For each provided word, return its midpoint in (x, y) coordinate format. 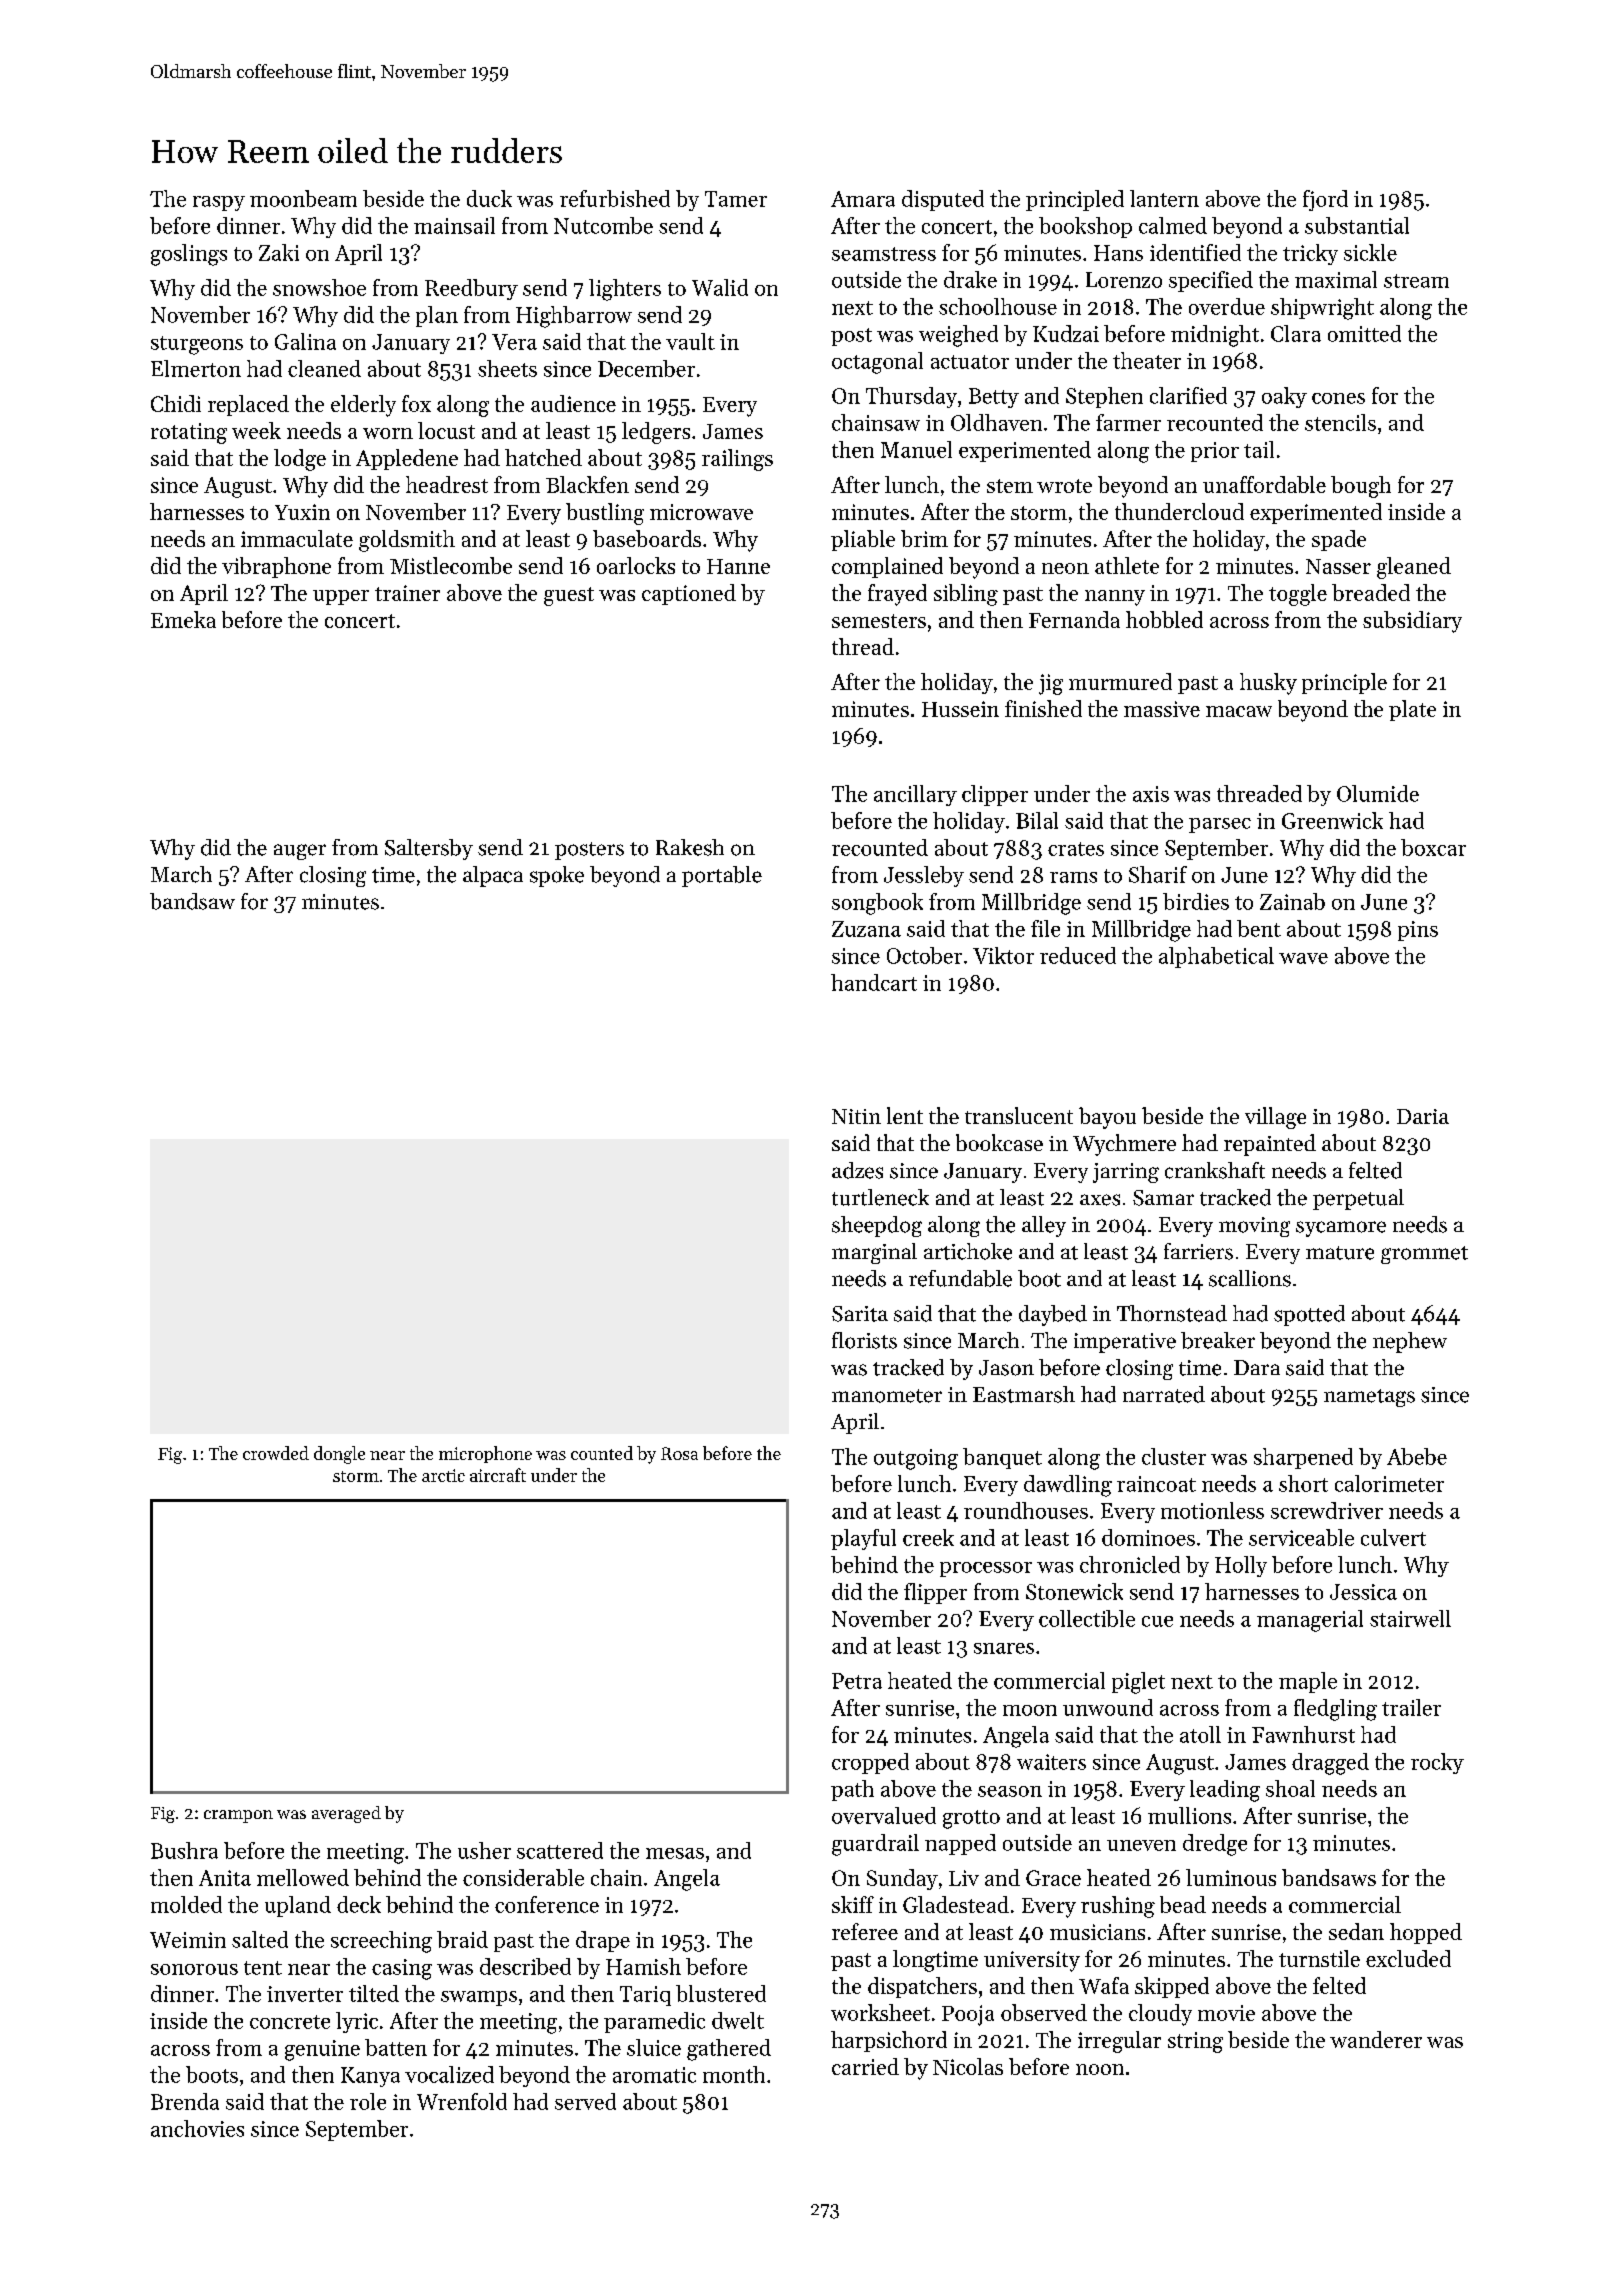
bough (1361, 487)
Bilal (1037, 820)
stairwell (1410, 1618)
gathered (729, 2050)
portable (722, 876)
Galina (305, 341)
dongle (339, 1455)
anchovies (197, 2128)
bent (1259, 928)
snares (1004, 1648)
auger (300, 852)
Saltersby (429, 849)
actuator (970, 362)
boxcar (1433, 847)
